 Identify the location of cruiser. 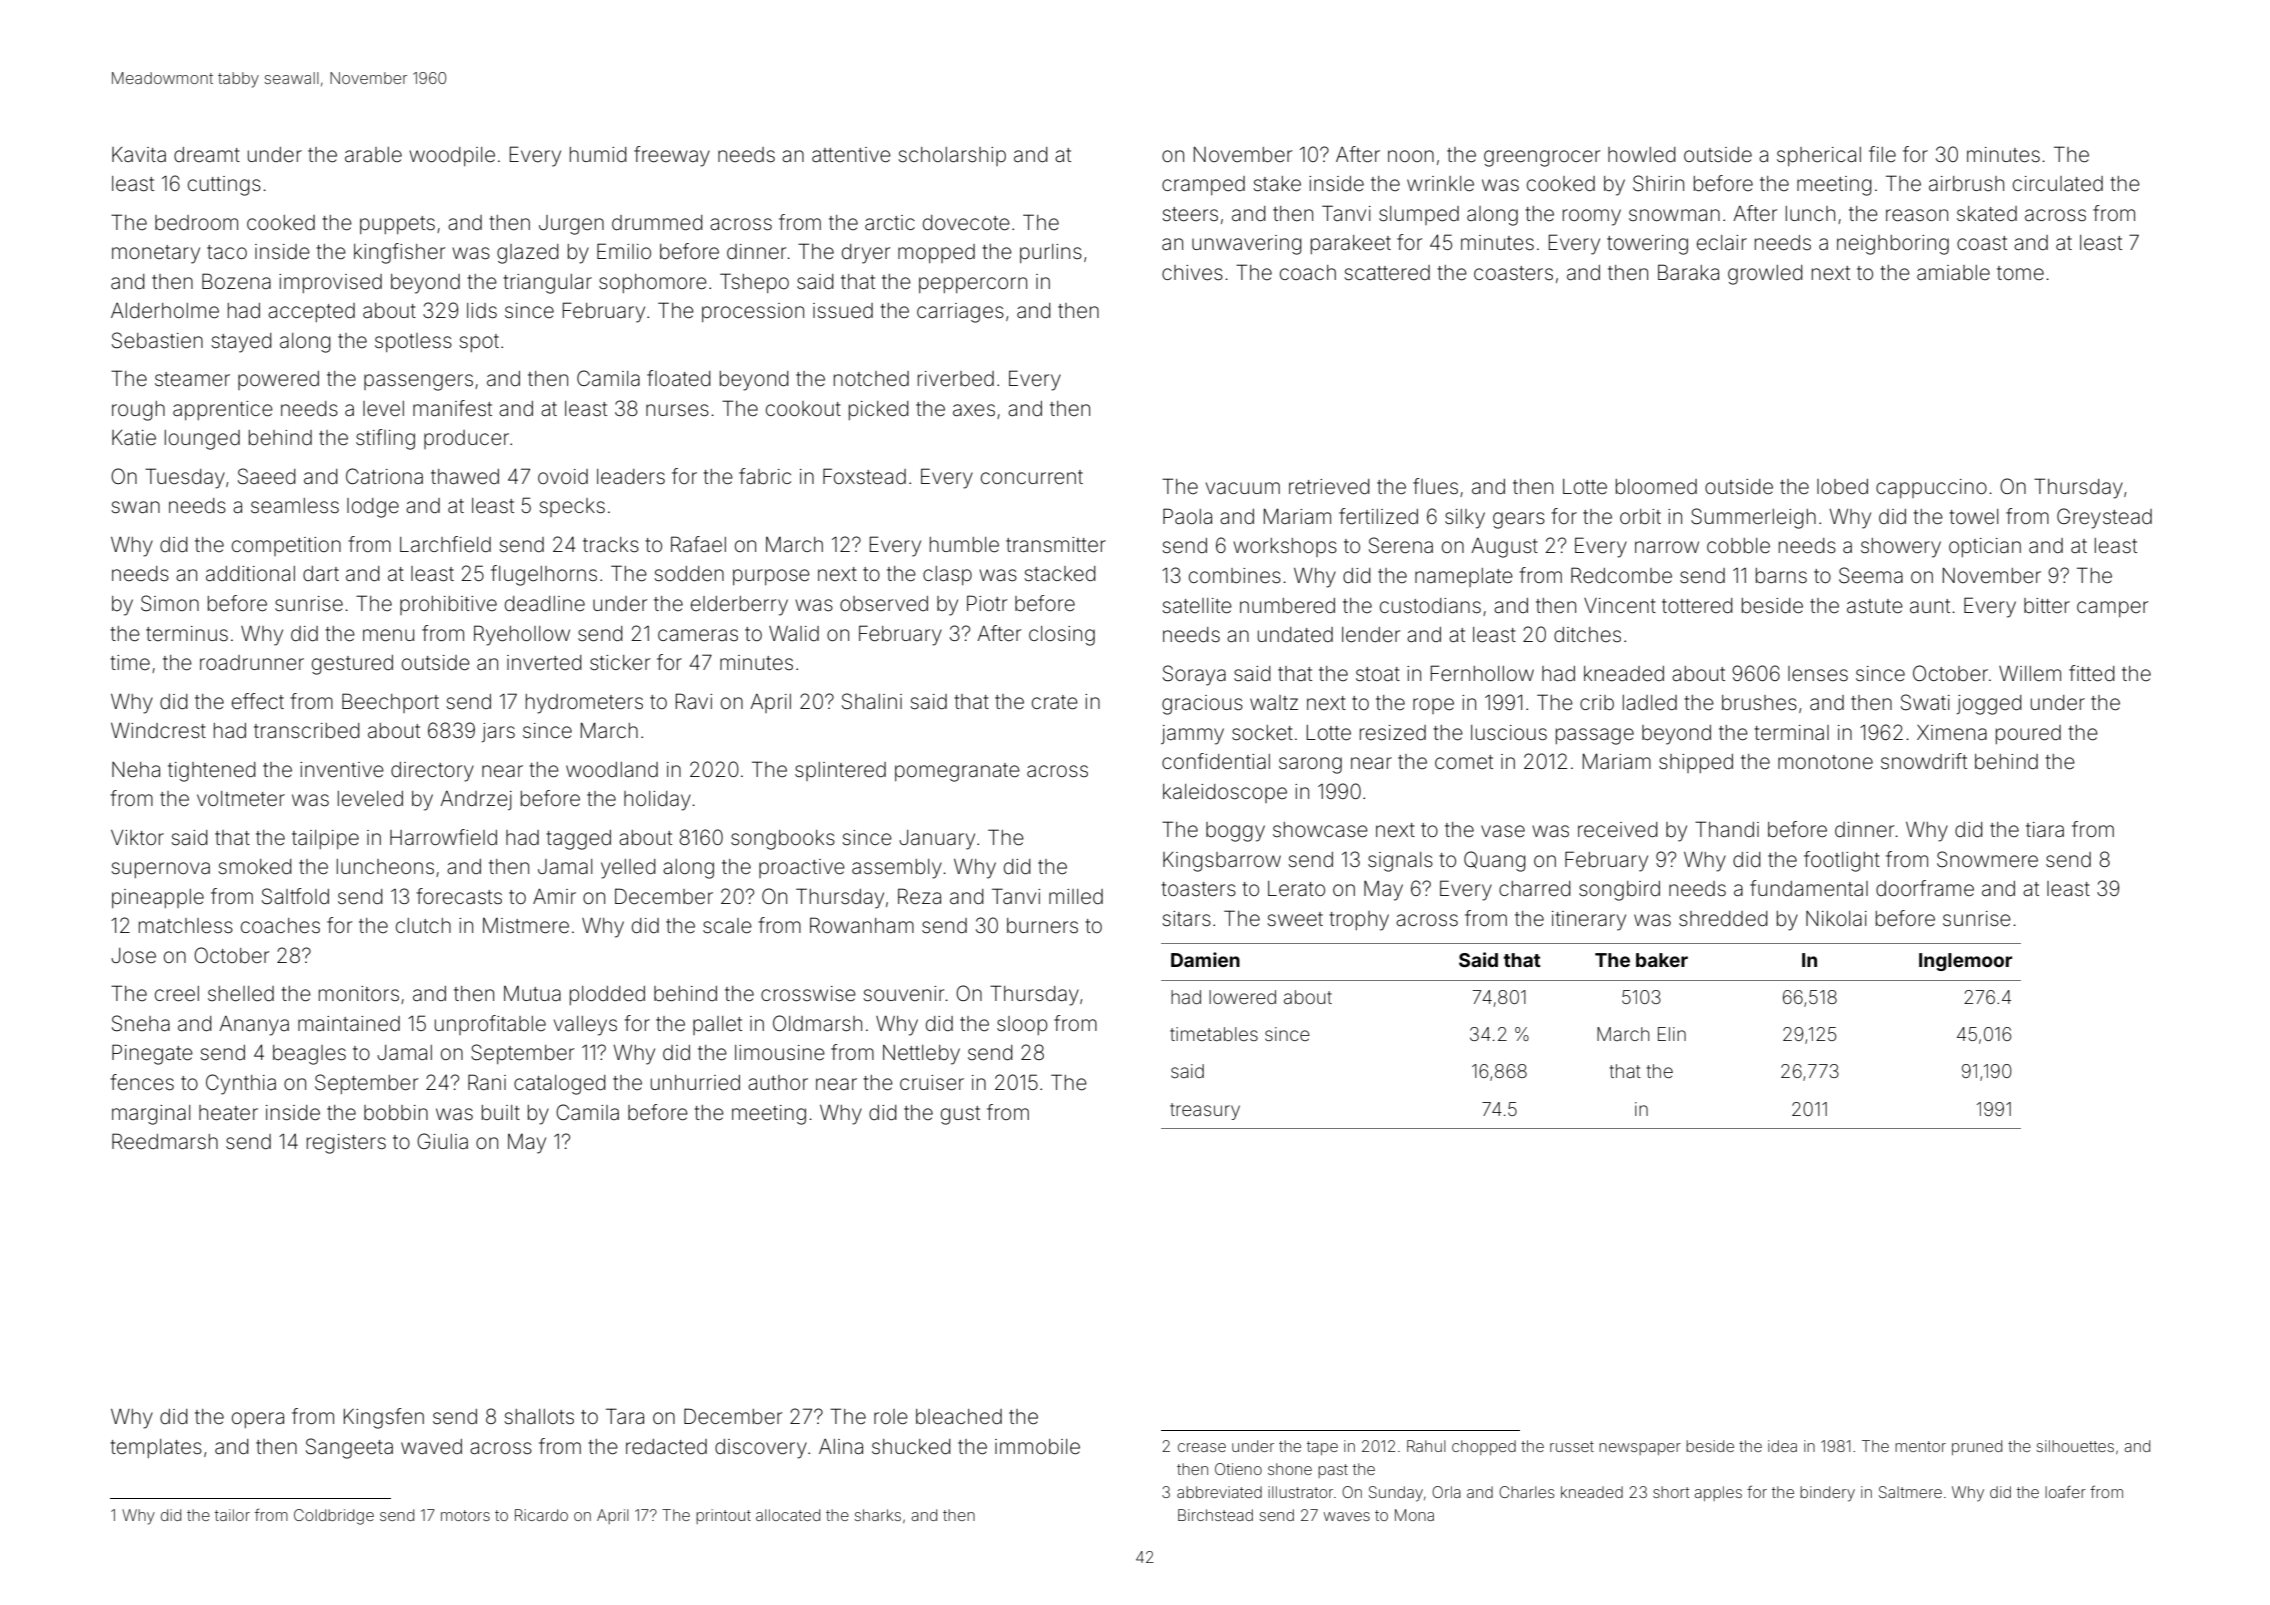
(932, 1083).
